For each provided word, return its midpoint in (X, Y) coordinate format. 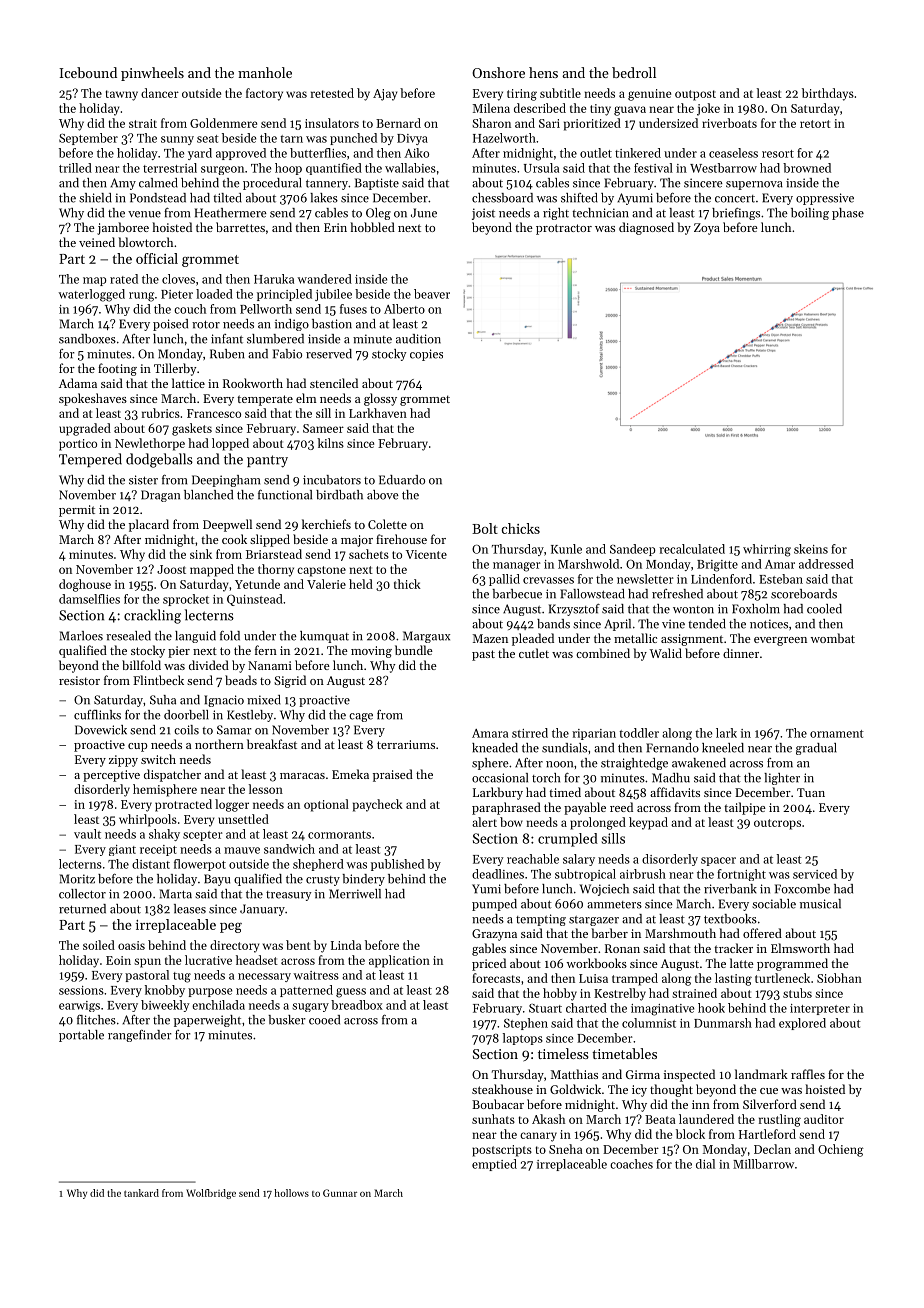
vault (87, 834)
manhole (265, 72)
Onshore (498, 72)
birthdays (828, 94)
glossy (380, 399)
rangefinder (140, 1036)
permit (77, 511)
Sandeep (633, 550)
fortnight (741, 875)
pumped (494, 905)
